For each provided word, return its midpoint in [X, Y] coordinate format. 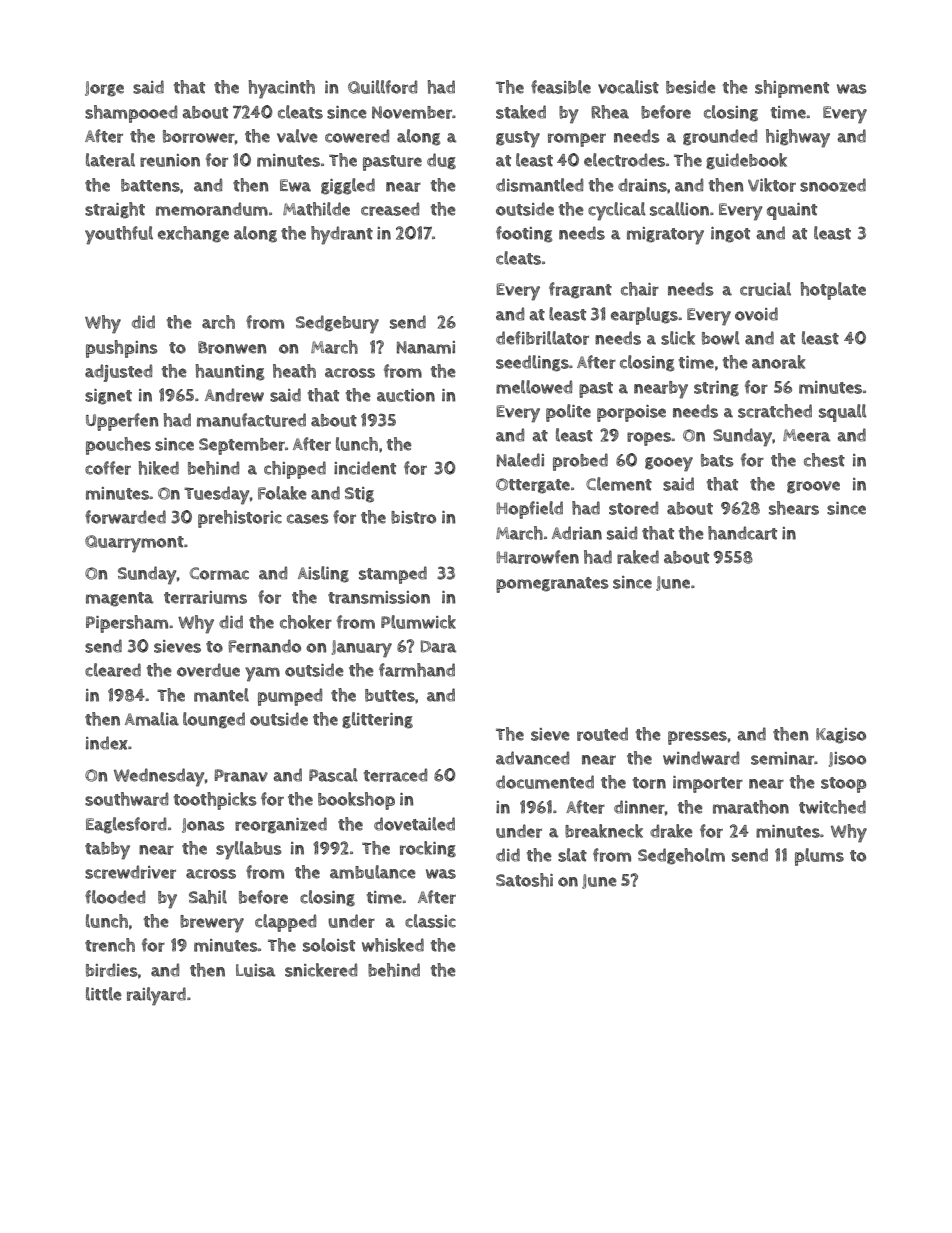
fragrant [580, 290]
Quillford [382, 87]
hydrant [342, 235]
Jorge [104, 89]
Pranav [241, 775]
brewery [212, 924]
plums [819, 857]
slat [572, 855]
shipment [792, 89]
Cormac [219, 573]
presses [697, 738]
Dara [439, 646]
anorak [779, 362]
